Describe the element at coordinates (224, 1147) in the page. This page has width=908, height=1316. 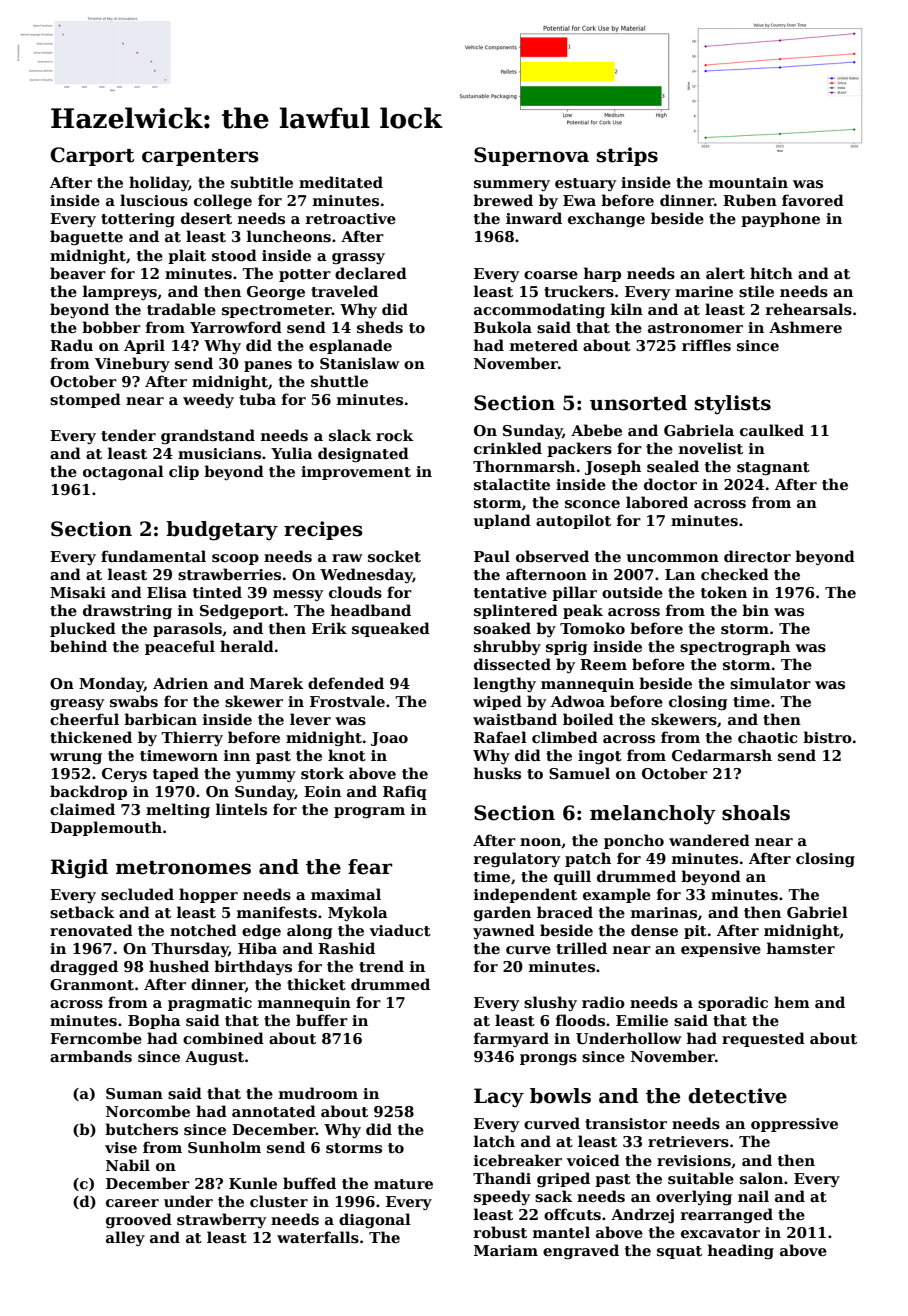
I see `Sunholm` at that location.
